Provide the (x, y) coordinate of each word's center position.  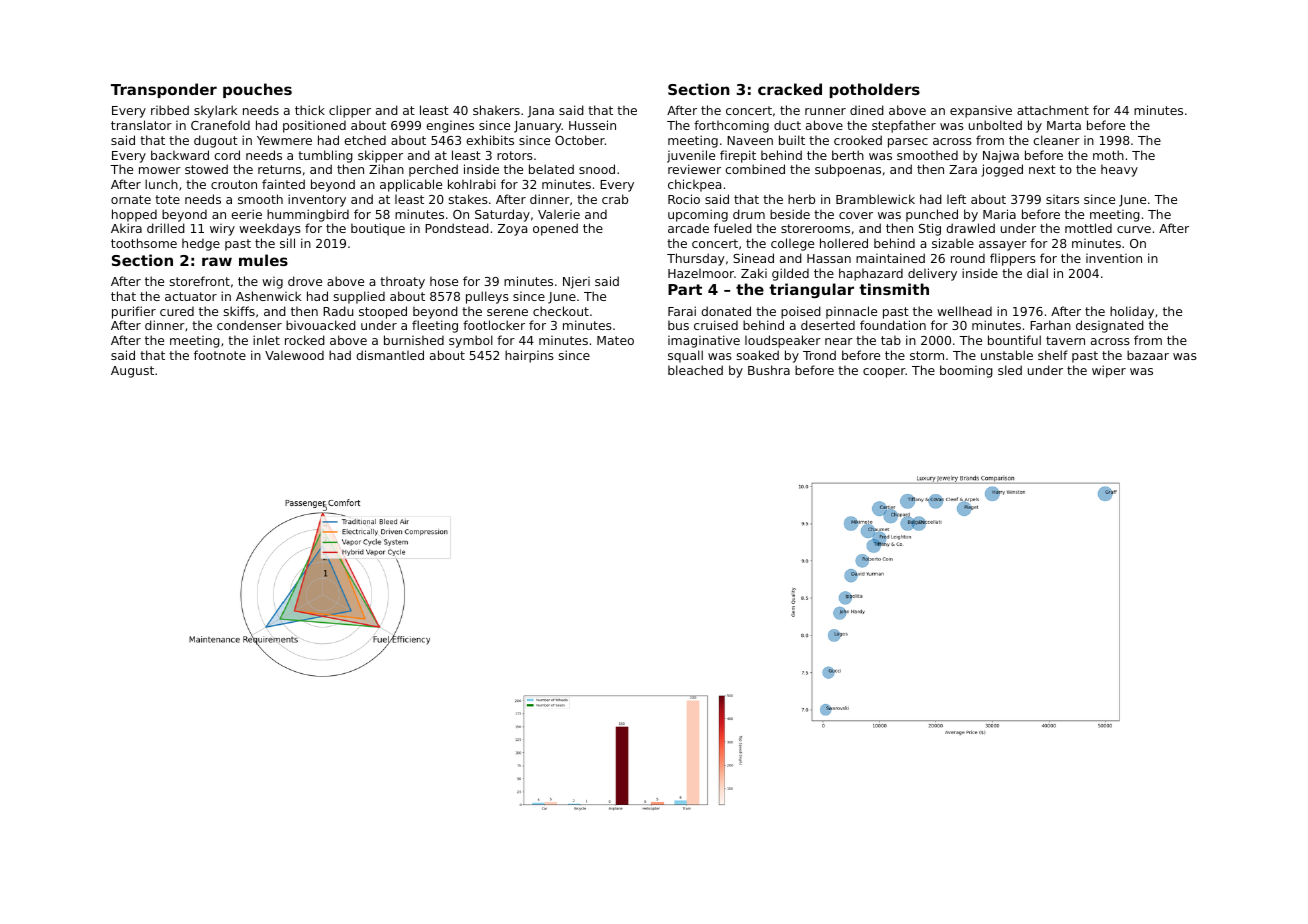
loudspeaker (783, 341)
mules (263, 260)
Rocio (684, 199)
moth (1108, 155)
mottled (1088, 228)
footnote (220, 355)
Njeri (576, 282)
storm (927, 355)
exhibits (490, 140)
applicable (411, 185)
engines (450, 126)
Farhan (1050, 325)
